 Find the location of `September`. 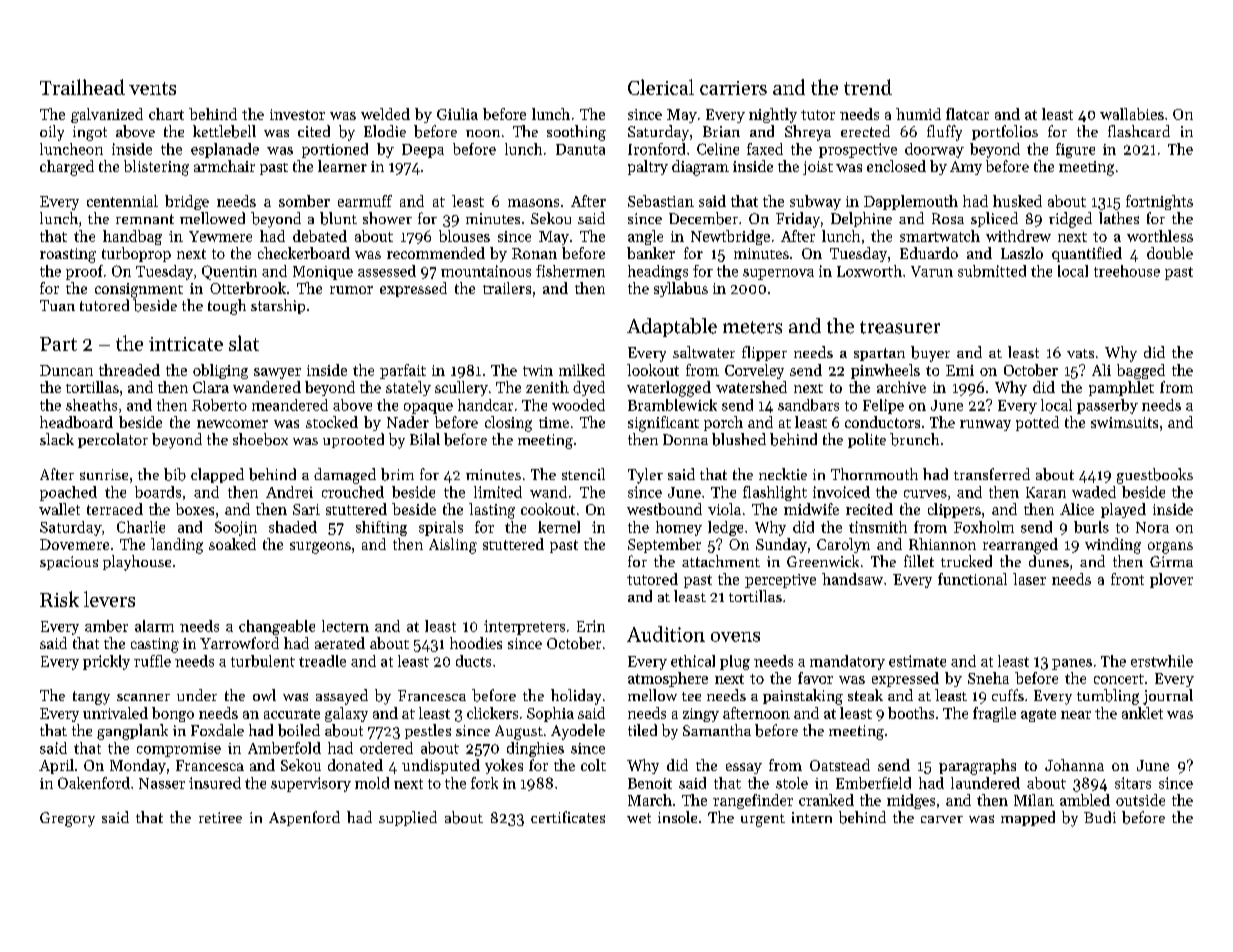

September is located at coordinates (664, 545).
